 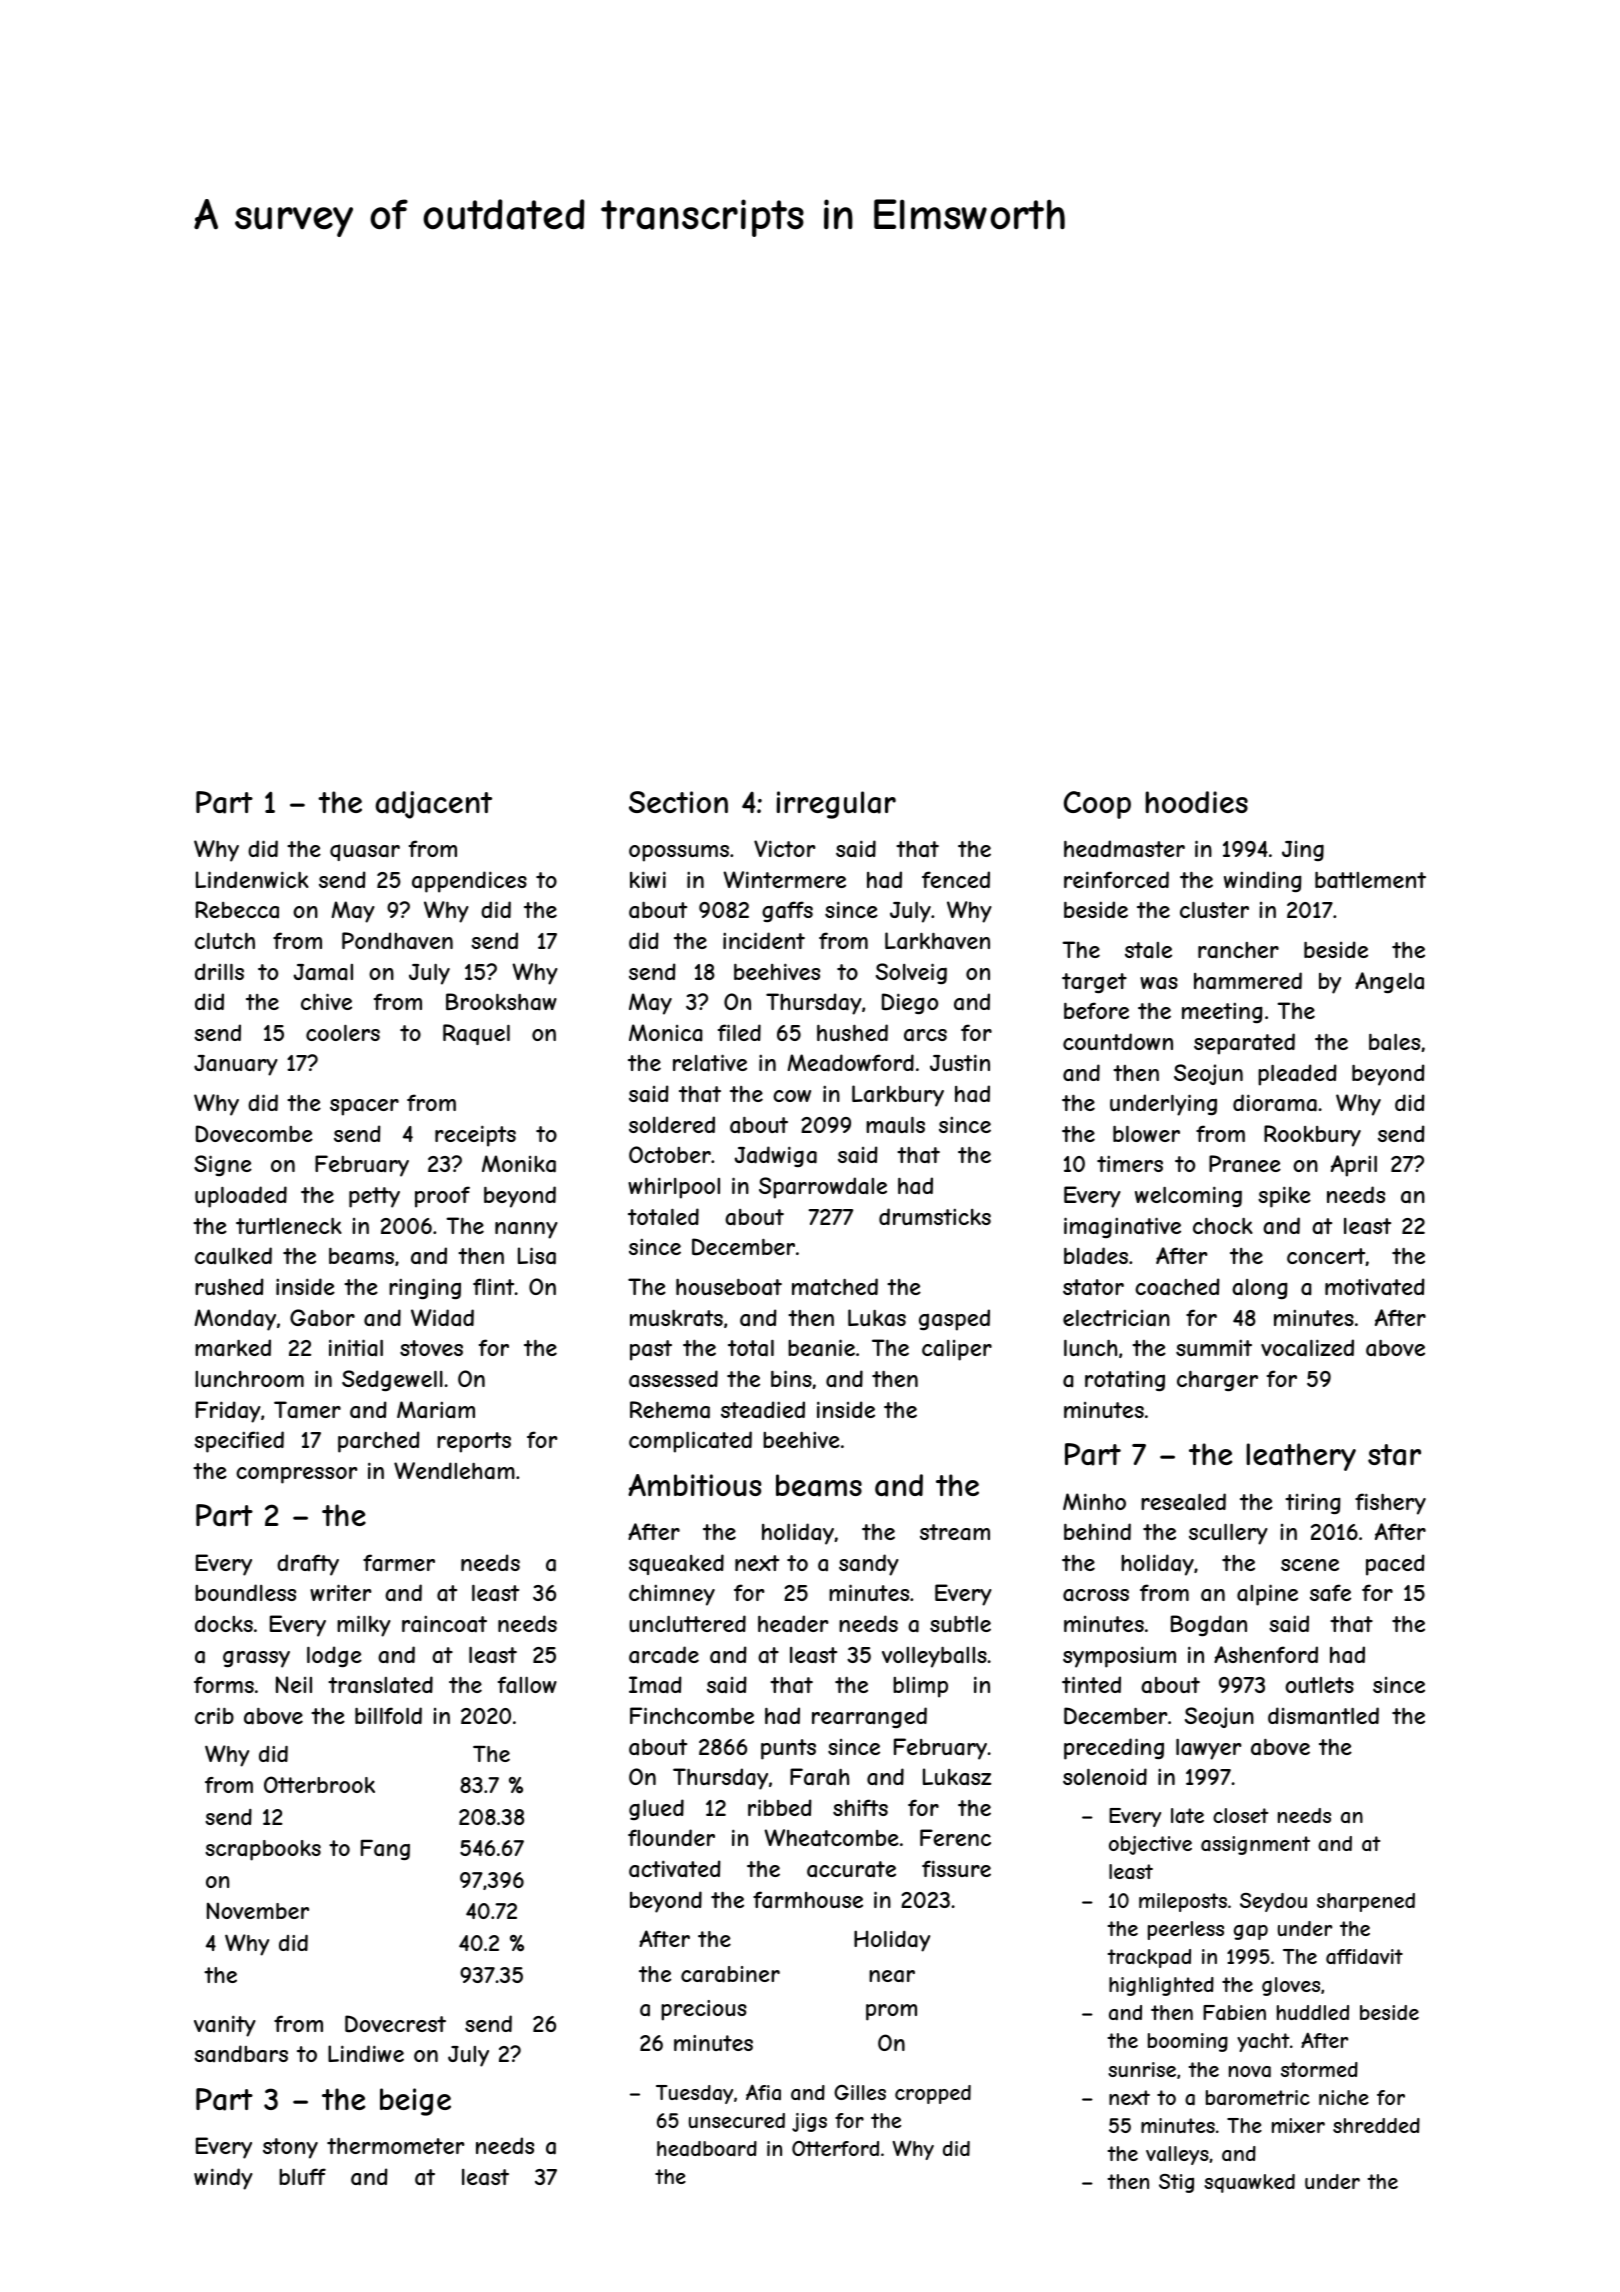 What do you see at coordinates (1394, 1455) in the screenshot?
I see `star` at bounding box center [1394, 1455].
